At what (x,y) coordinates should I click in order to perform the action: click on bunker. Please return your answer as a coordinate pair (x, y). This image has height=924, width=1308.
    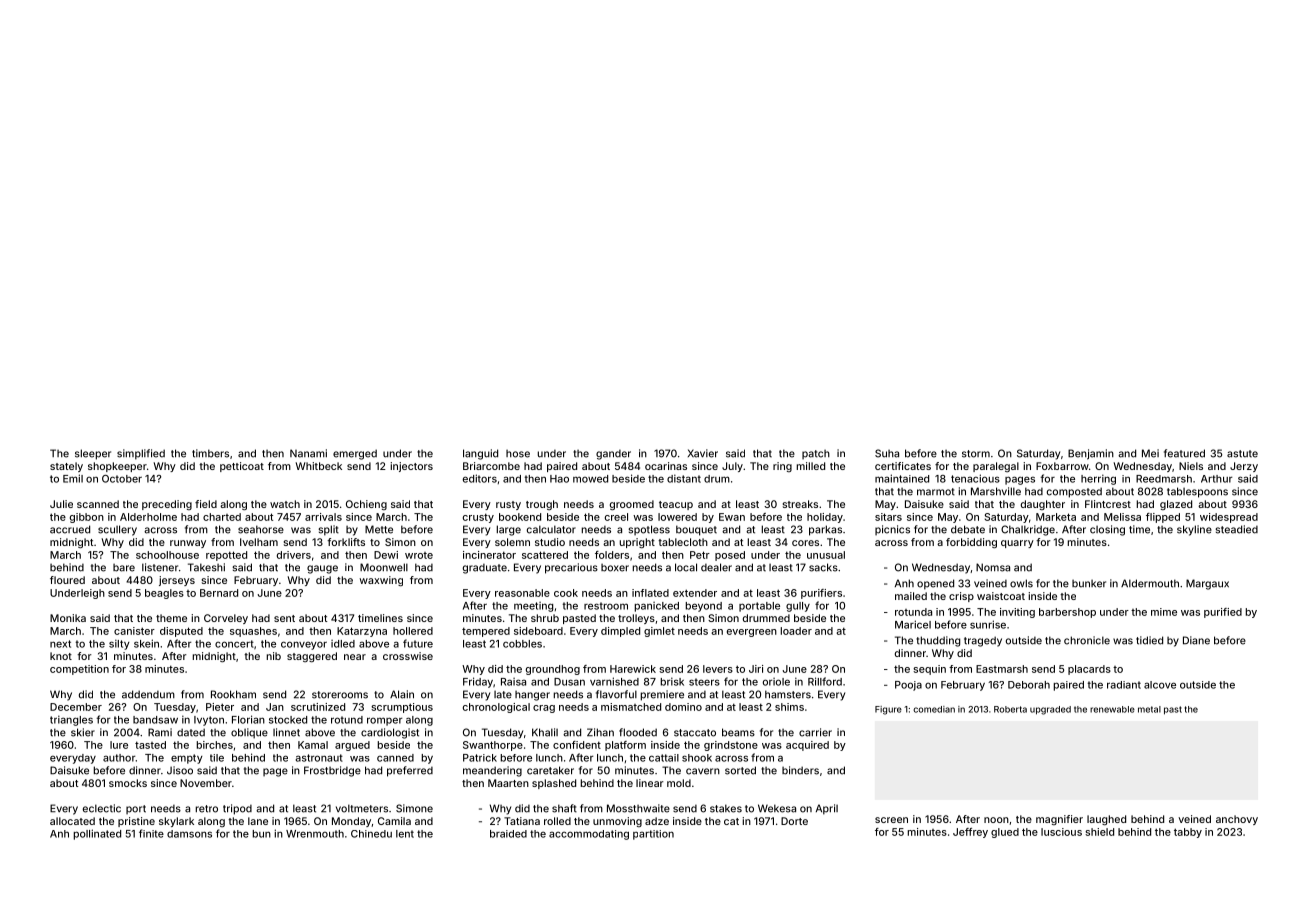
    Looking at the image, I should click on (1089, 584).
